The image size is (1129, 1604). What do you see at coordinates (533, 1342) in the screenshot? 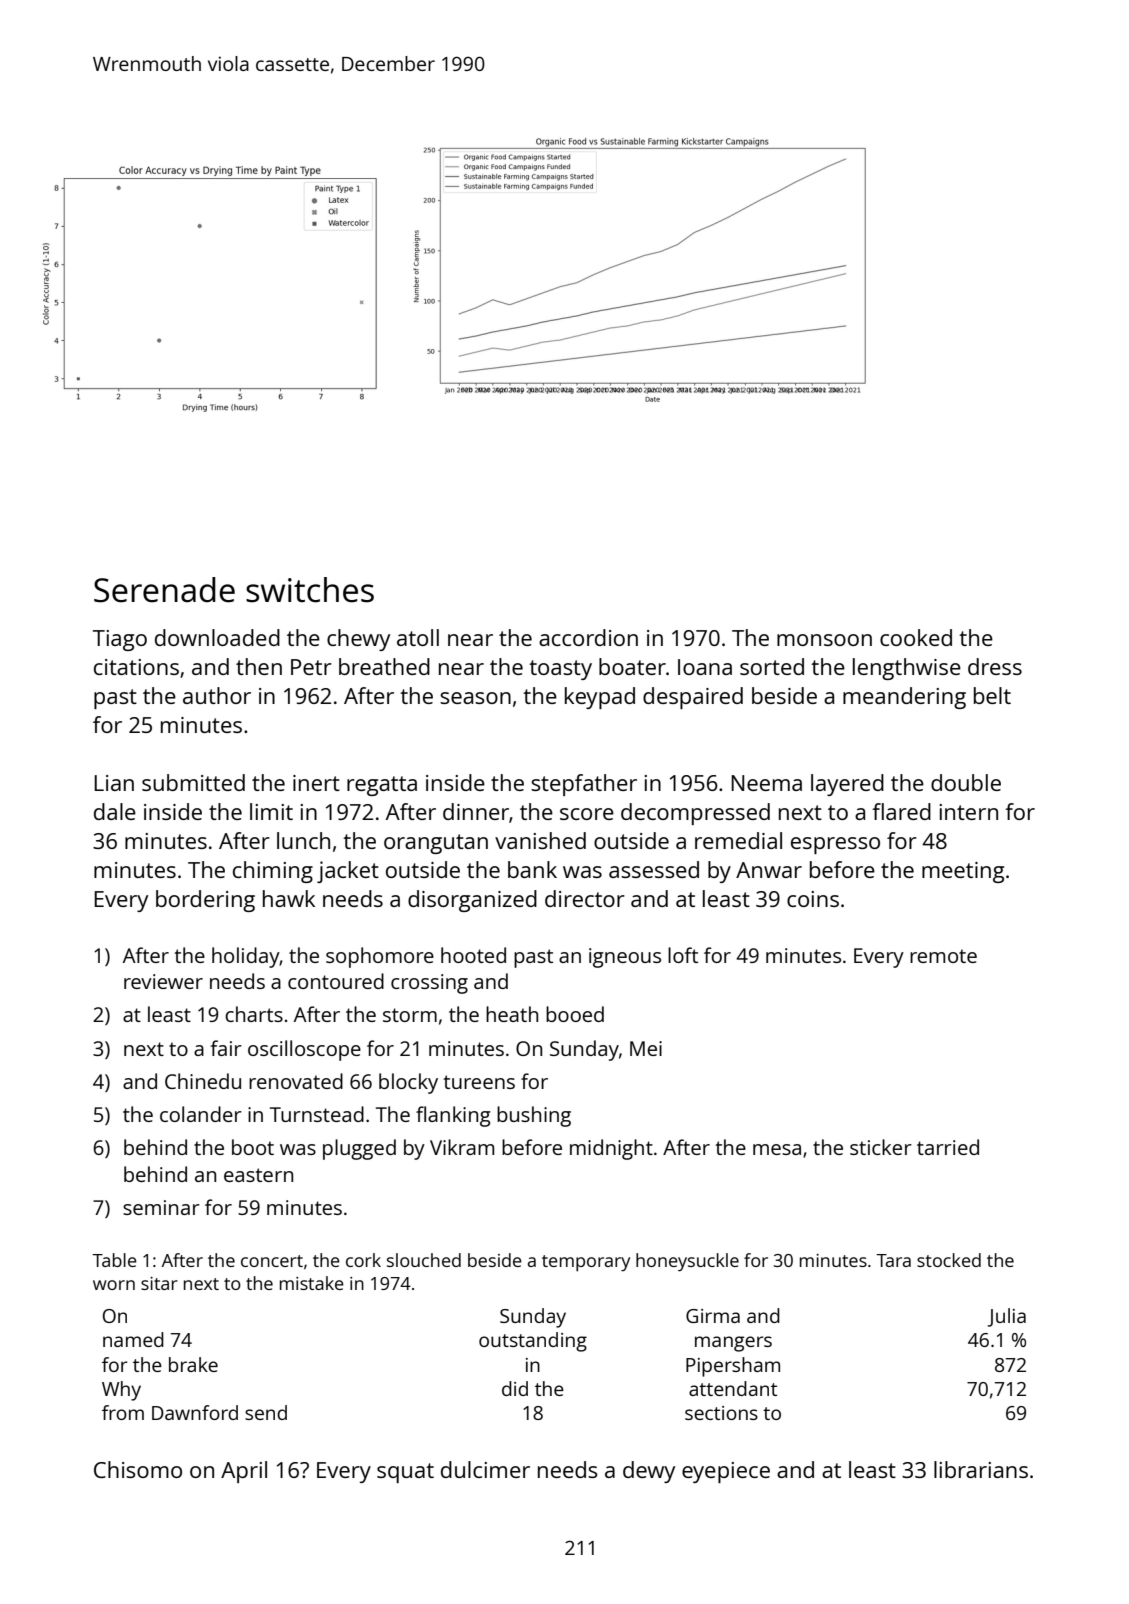
I see `outstanding` at bounding box center [533, 1342].
